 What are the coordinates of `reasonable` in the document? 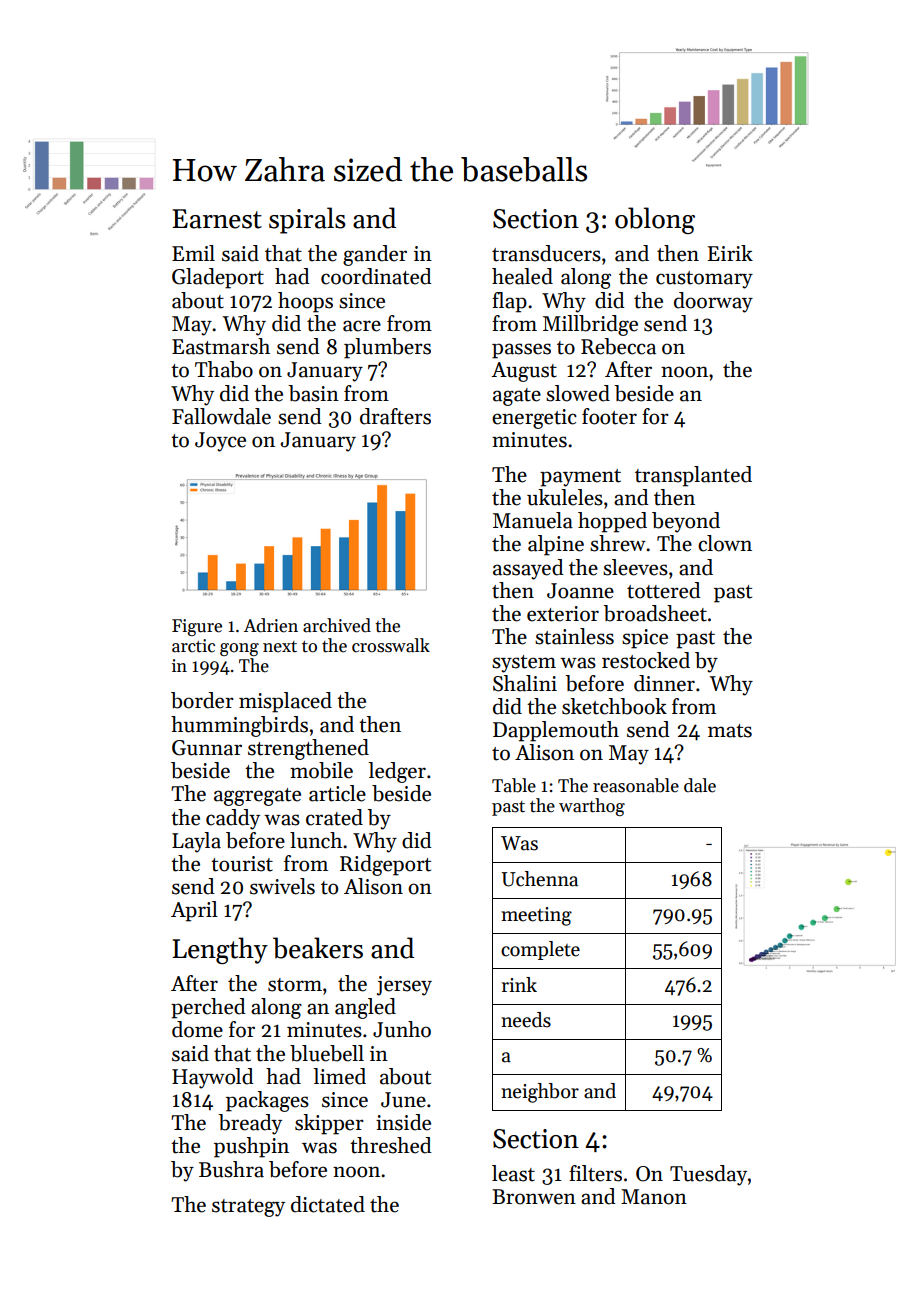 It's located at (636, 785).
